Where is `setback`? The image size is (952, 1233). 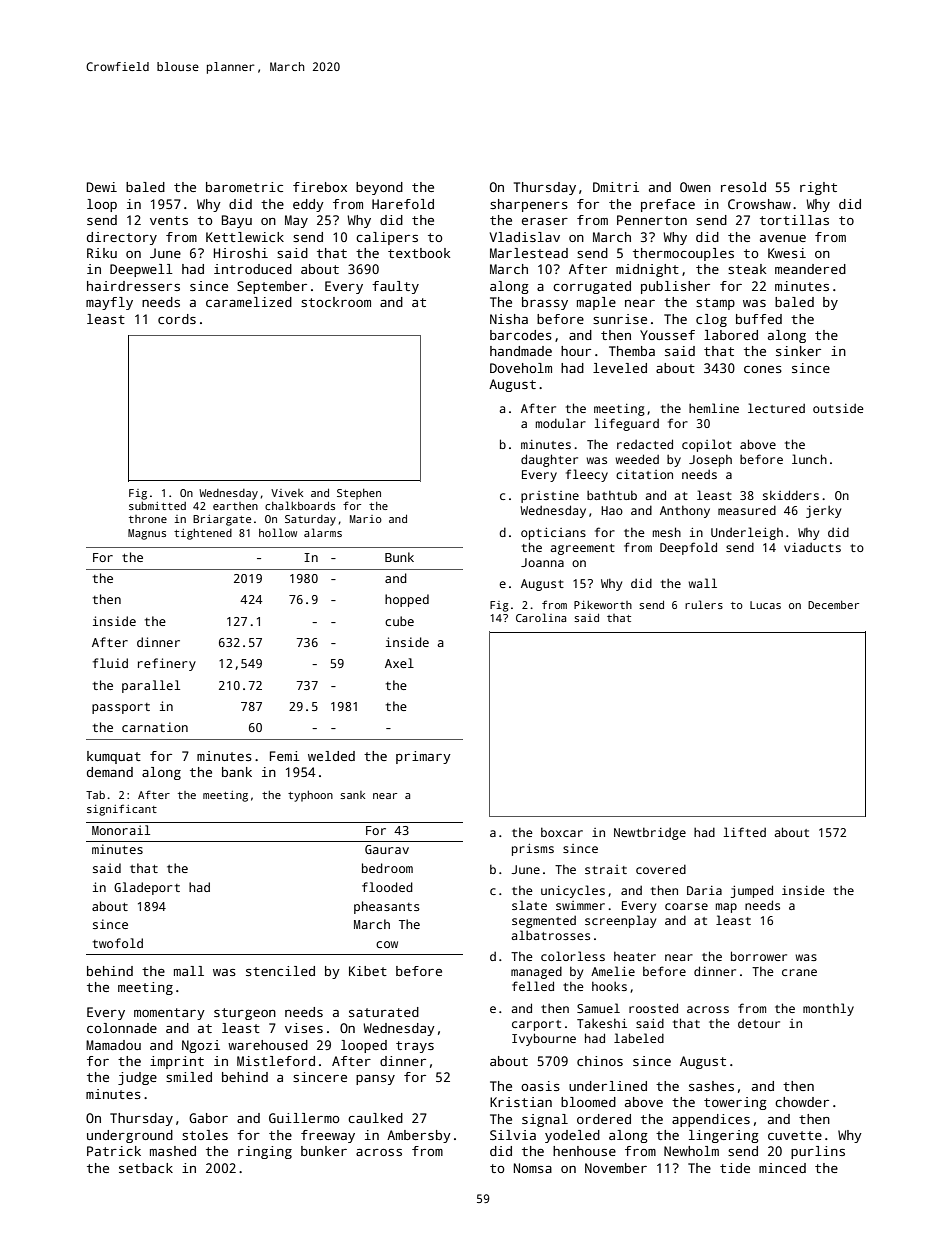 setback is located at coordinates (146, 1168).
